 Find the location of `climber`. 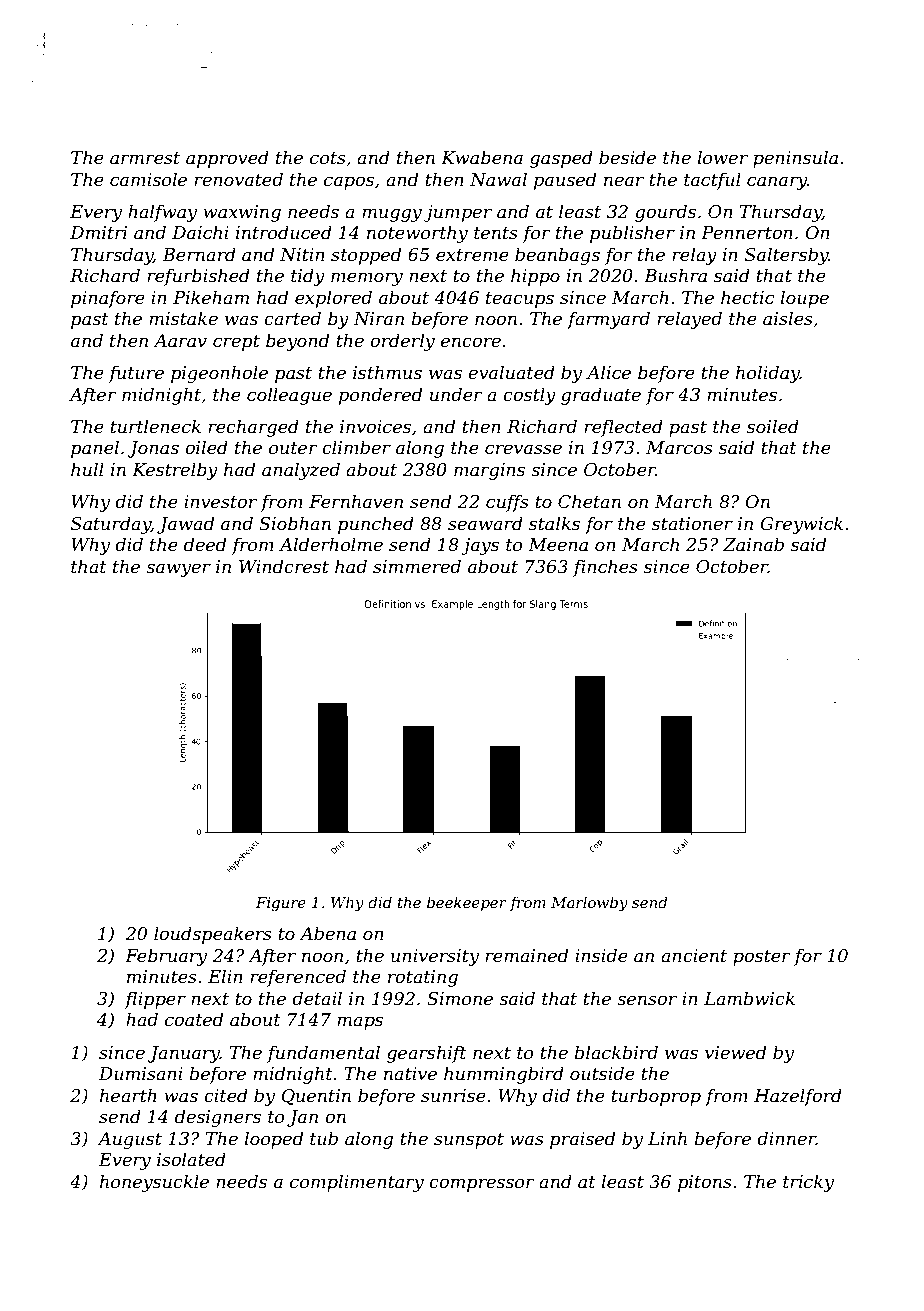

climber is located at coordinates (356, 447).
